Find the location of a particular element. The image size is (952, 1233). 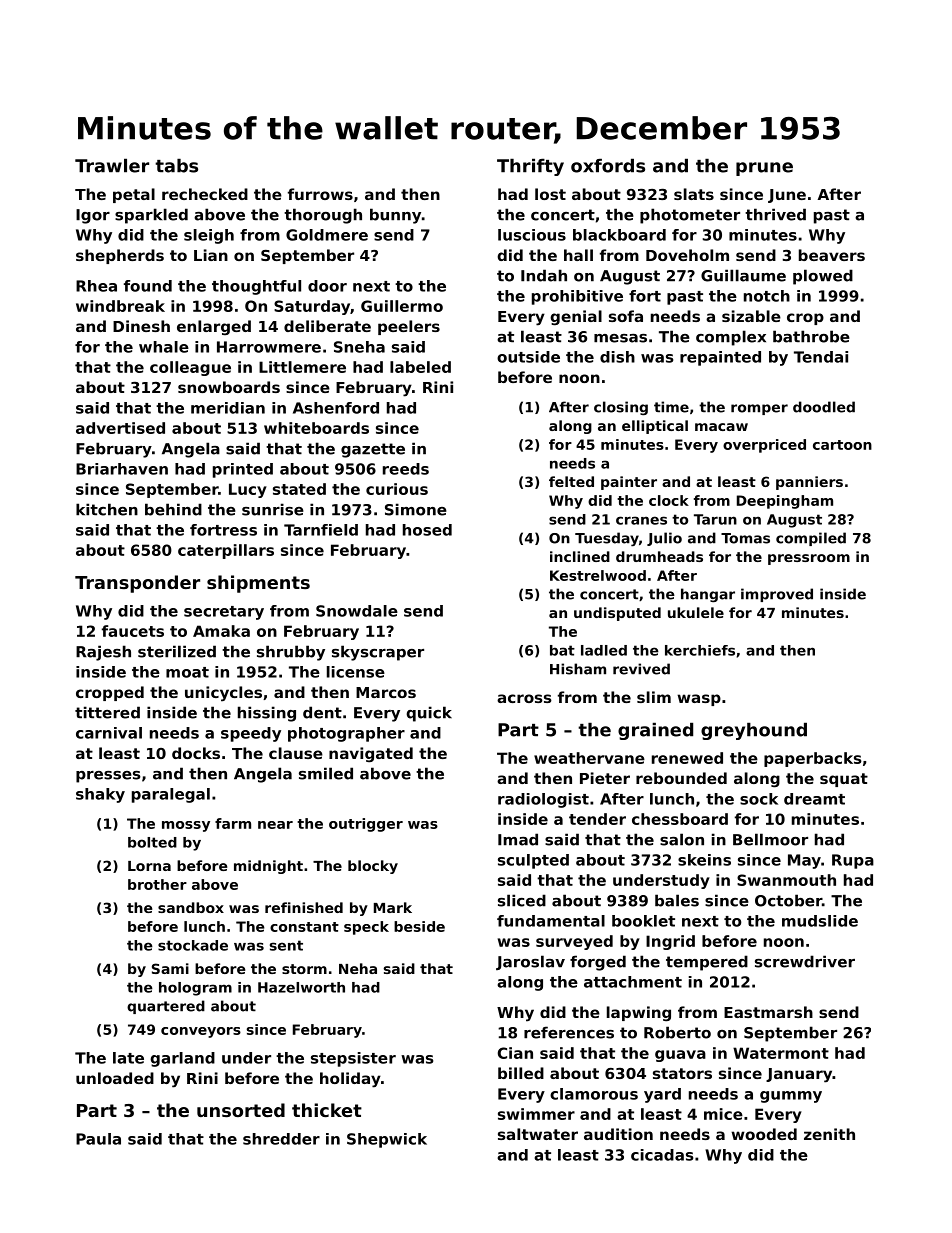

saltwater is located at coordinates (538, 1134).
